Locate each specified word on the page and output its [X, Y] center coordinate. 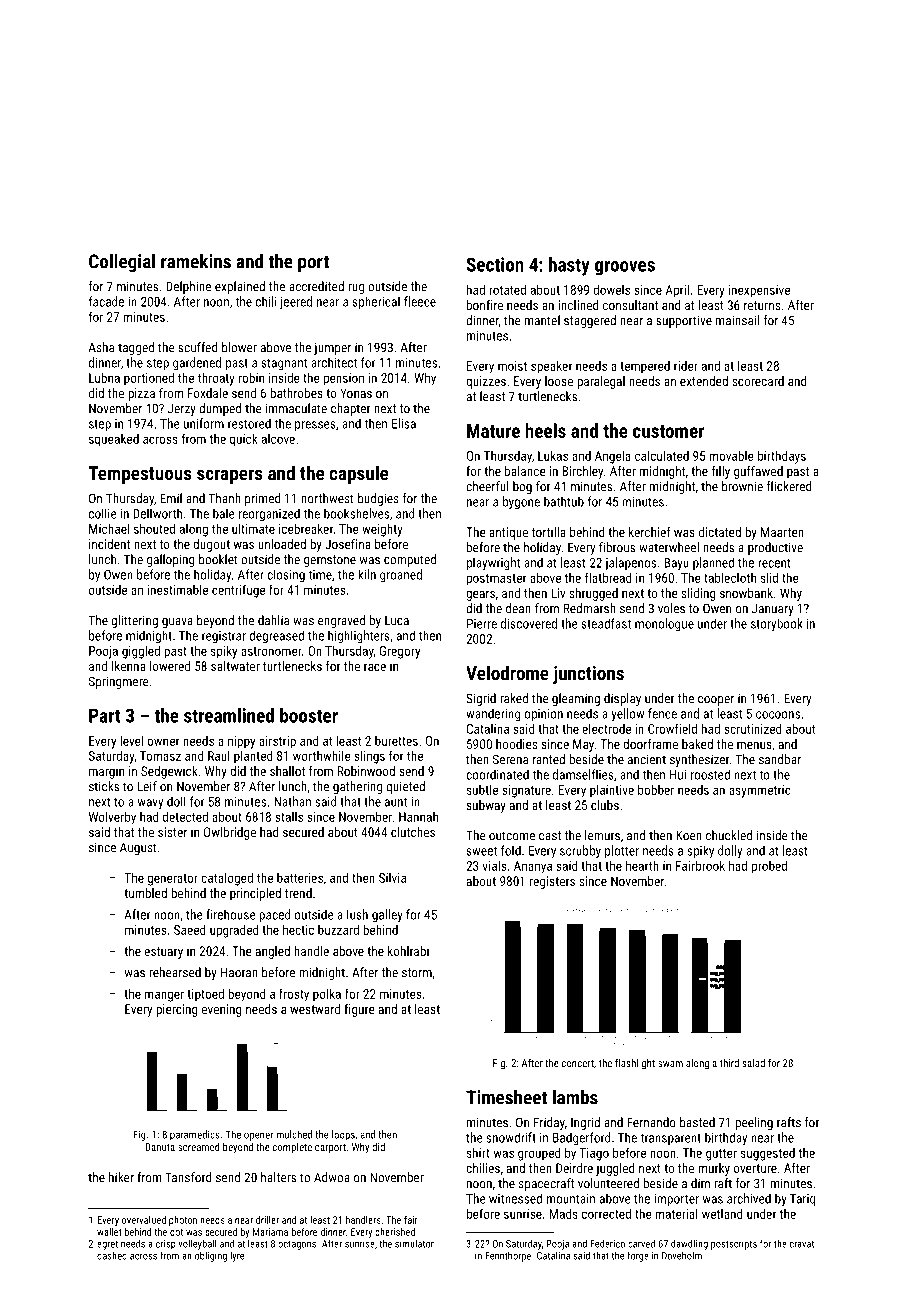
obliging [211, 1256]
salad [753, 1063]
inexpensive [759, 291]
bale [224, 513]
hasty [569, 266]
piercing [177, 1010]
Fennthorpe [508, 1257]
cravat [802, 1244]
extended [704, 381]
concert [578, 1063]
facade [106, 301]
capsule [358, 474]
